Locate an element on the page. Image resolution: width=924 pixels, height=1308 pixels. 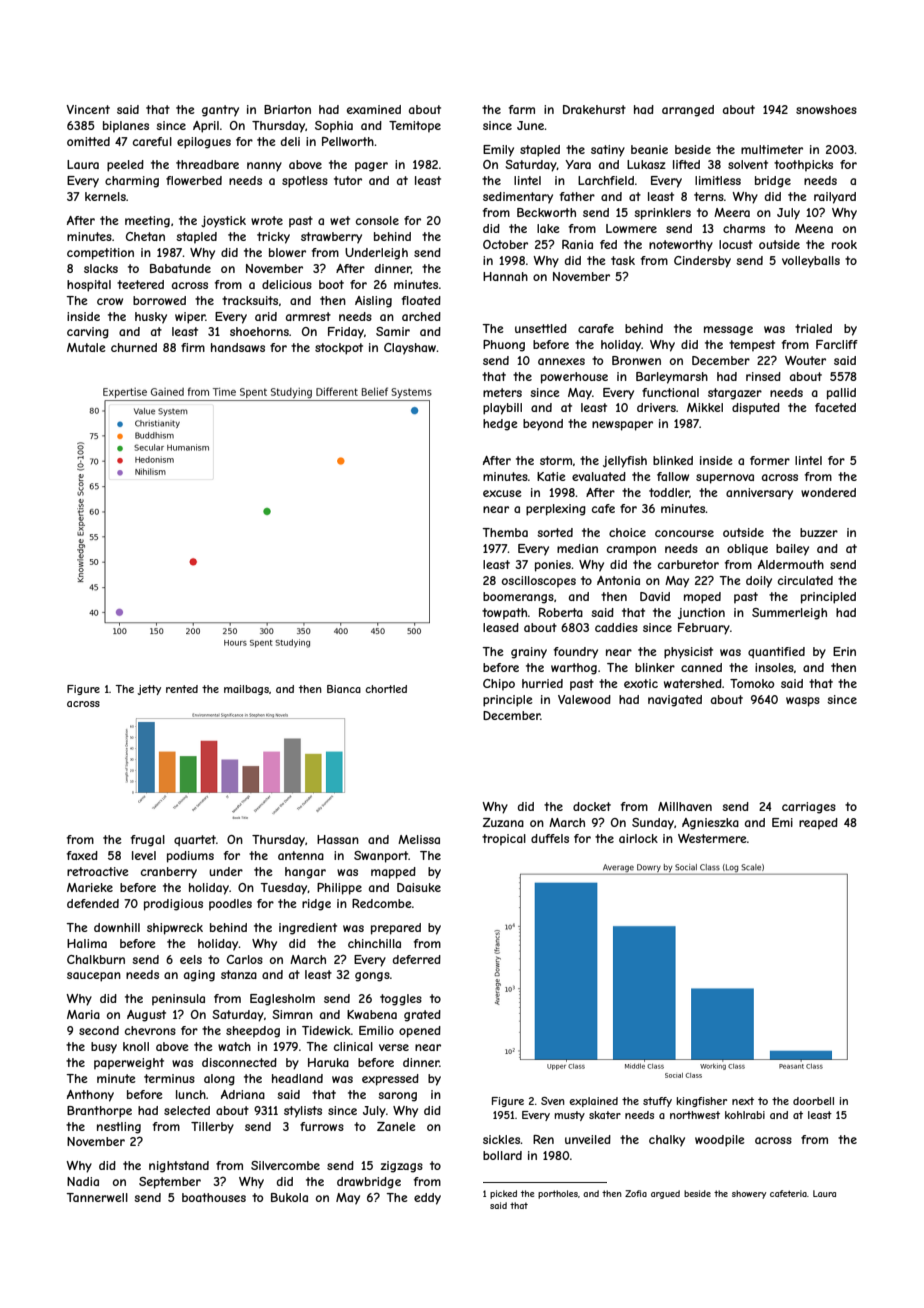
peeled is located at coordinates (125, 166).
